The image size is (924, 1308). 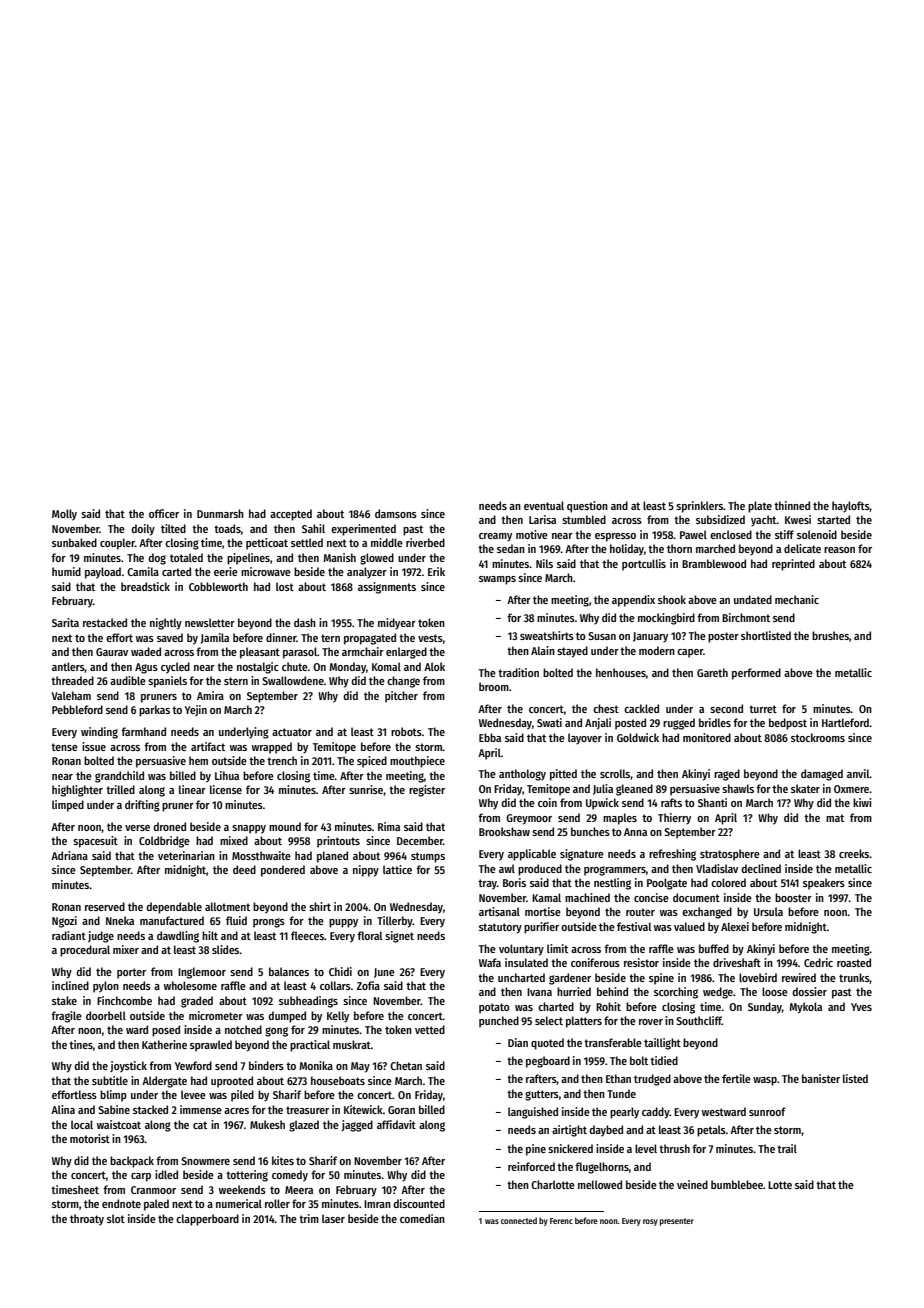 I want to click on Larisa, so click(x=542, y=519).
